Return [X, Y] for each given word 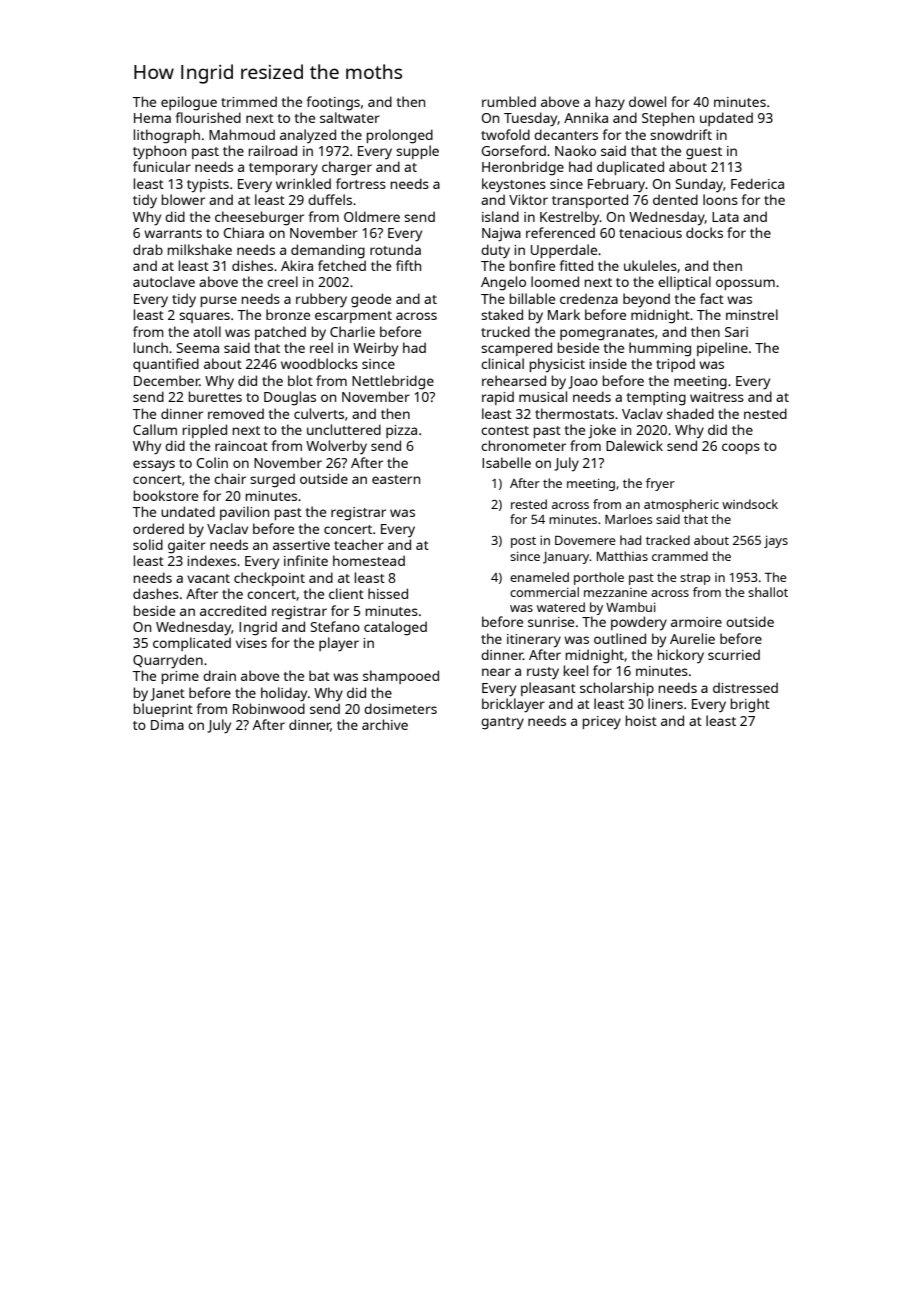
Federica [757, 183]
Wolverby [336, 447]
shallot [768, 592]
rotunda [395, 249]
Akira [297, 265]
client [346, 593]
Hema [152, 118]
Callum [155, 429]
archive [385, 724]
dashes [156, 593]
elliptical [684, 283]
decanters [566, 134]
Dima [167, 725]
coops [741, 448]
